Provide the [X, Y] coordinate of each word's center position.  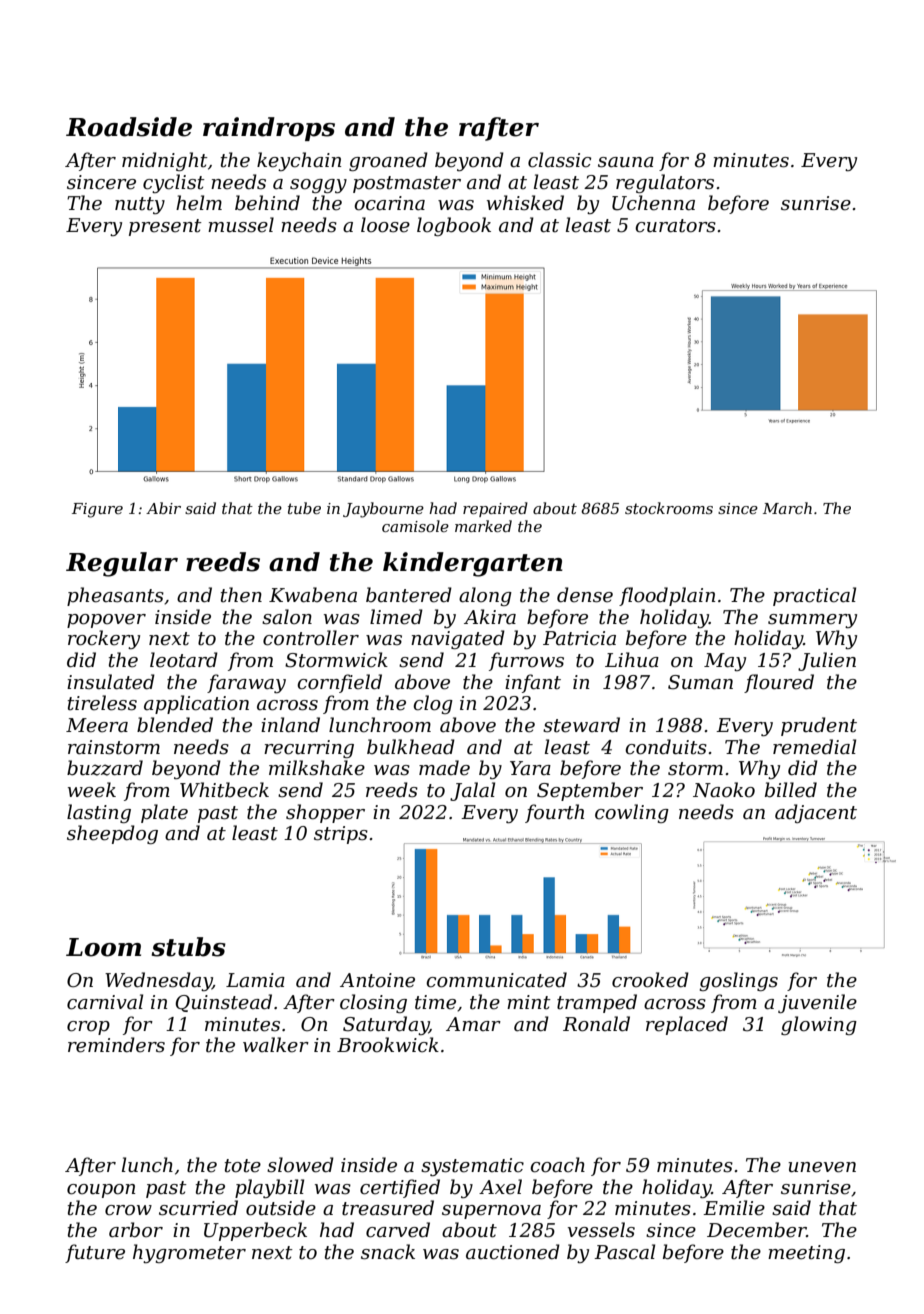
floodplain [667, 596]
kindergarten [473, 564]
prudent [819, 726]
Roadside [129, 127]
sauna [626, 162]
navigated [458, 639]
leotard [184, 660]
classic [559, 160]
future [95, 1253]
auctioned [513, 1252]
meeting [806, 1254]
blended [175, 725]
